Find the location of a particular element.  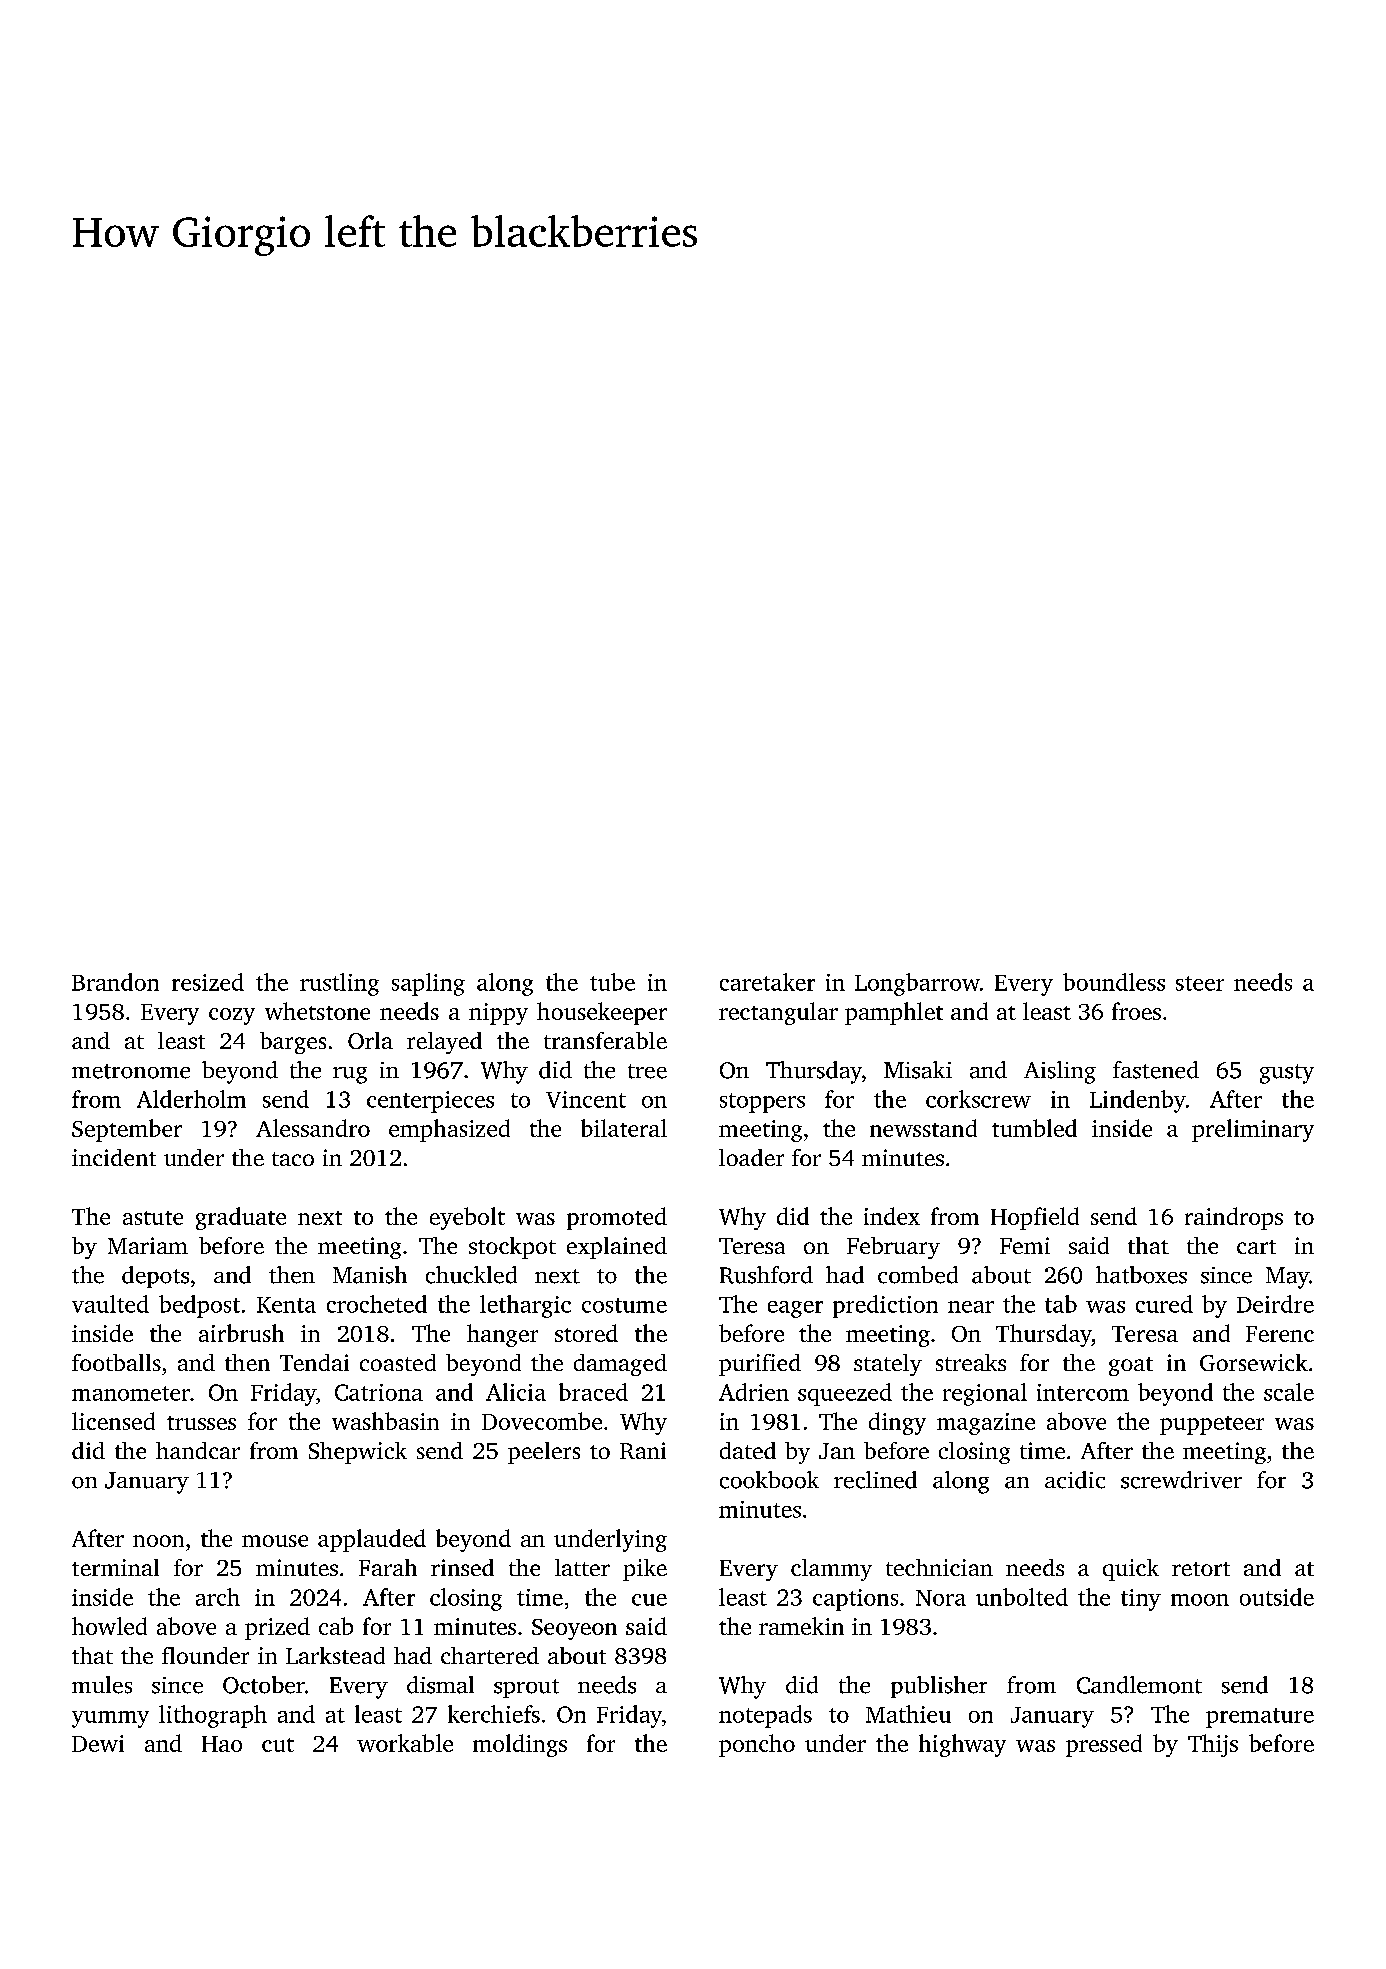

latter is located at coordinates (582, 1567).
